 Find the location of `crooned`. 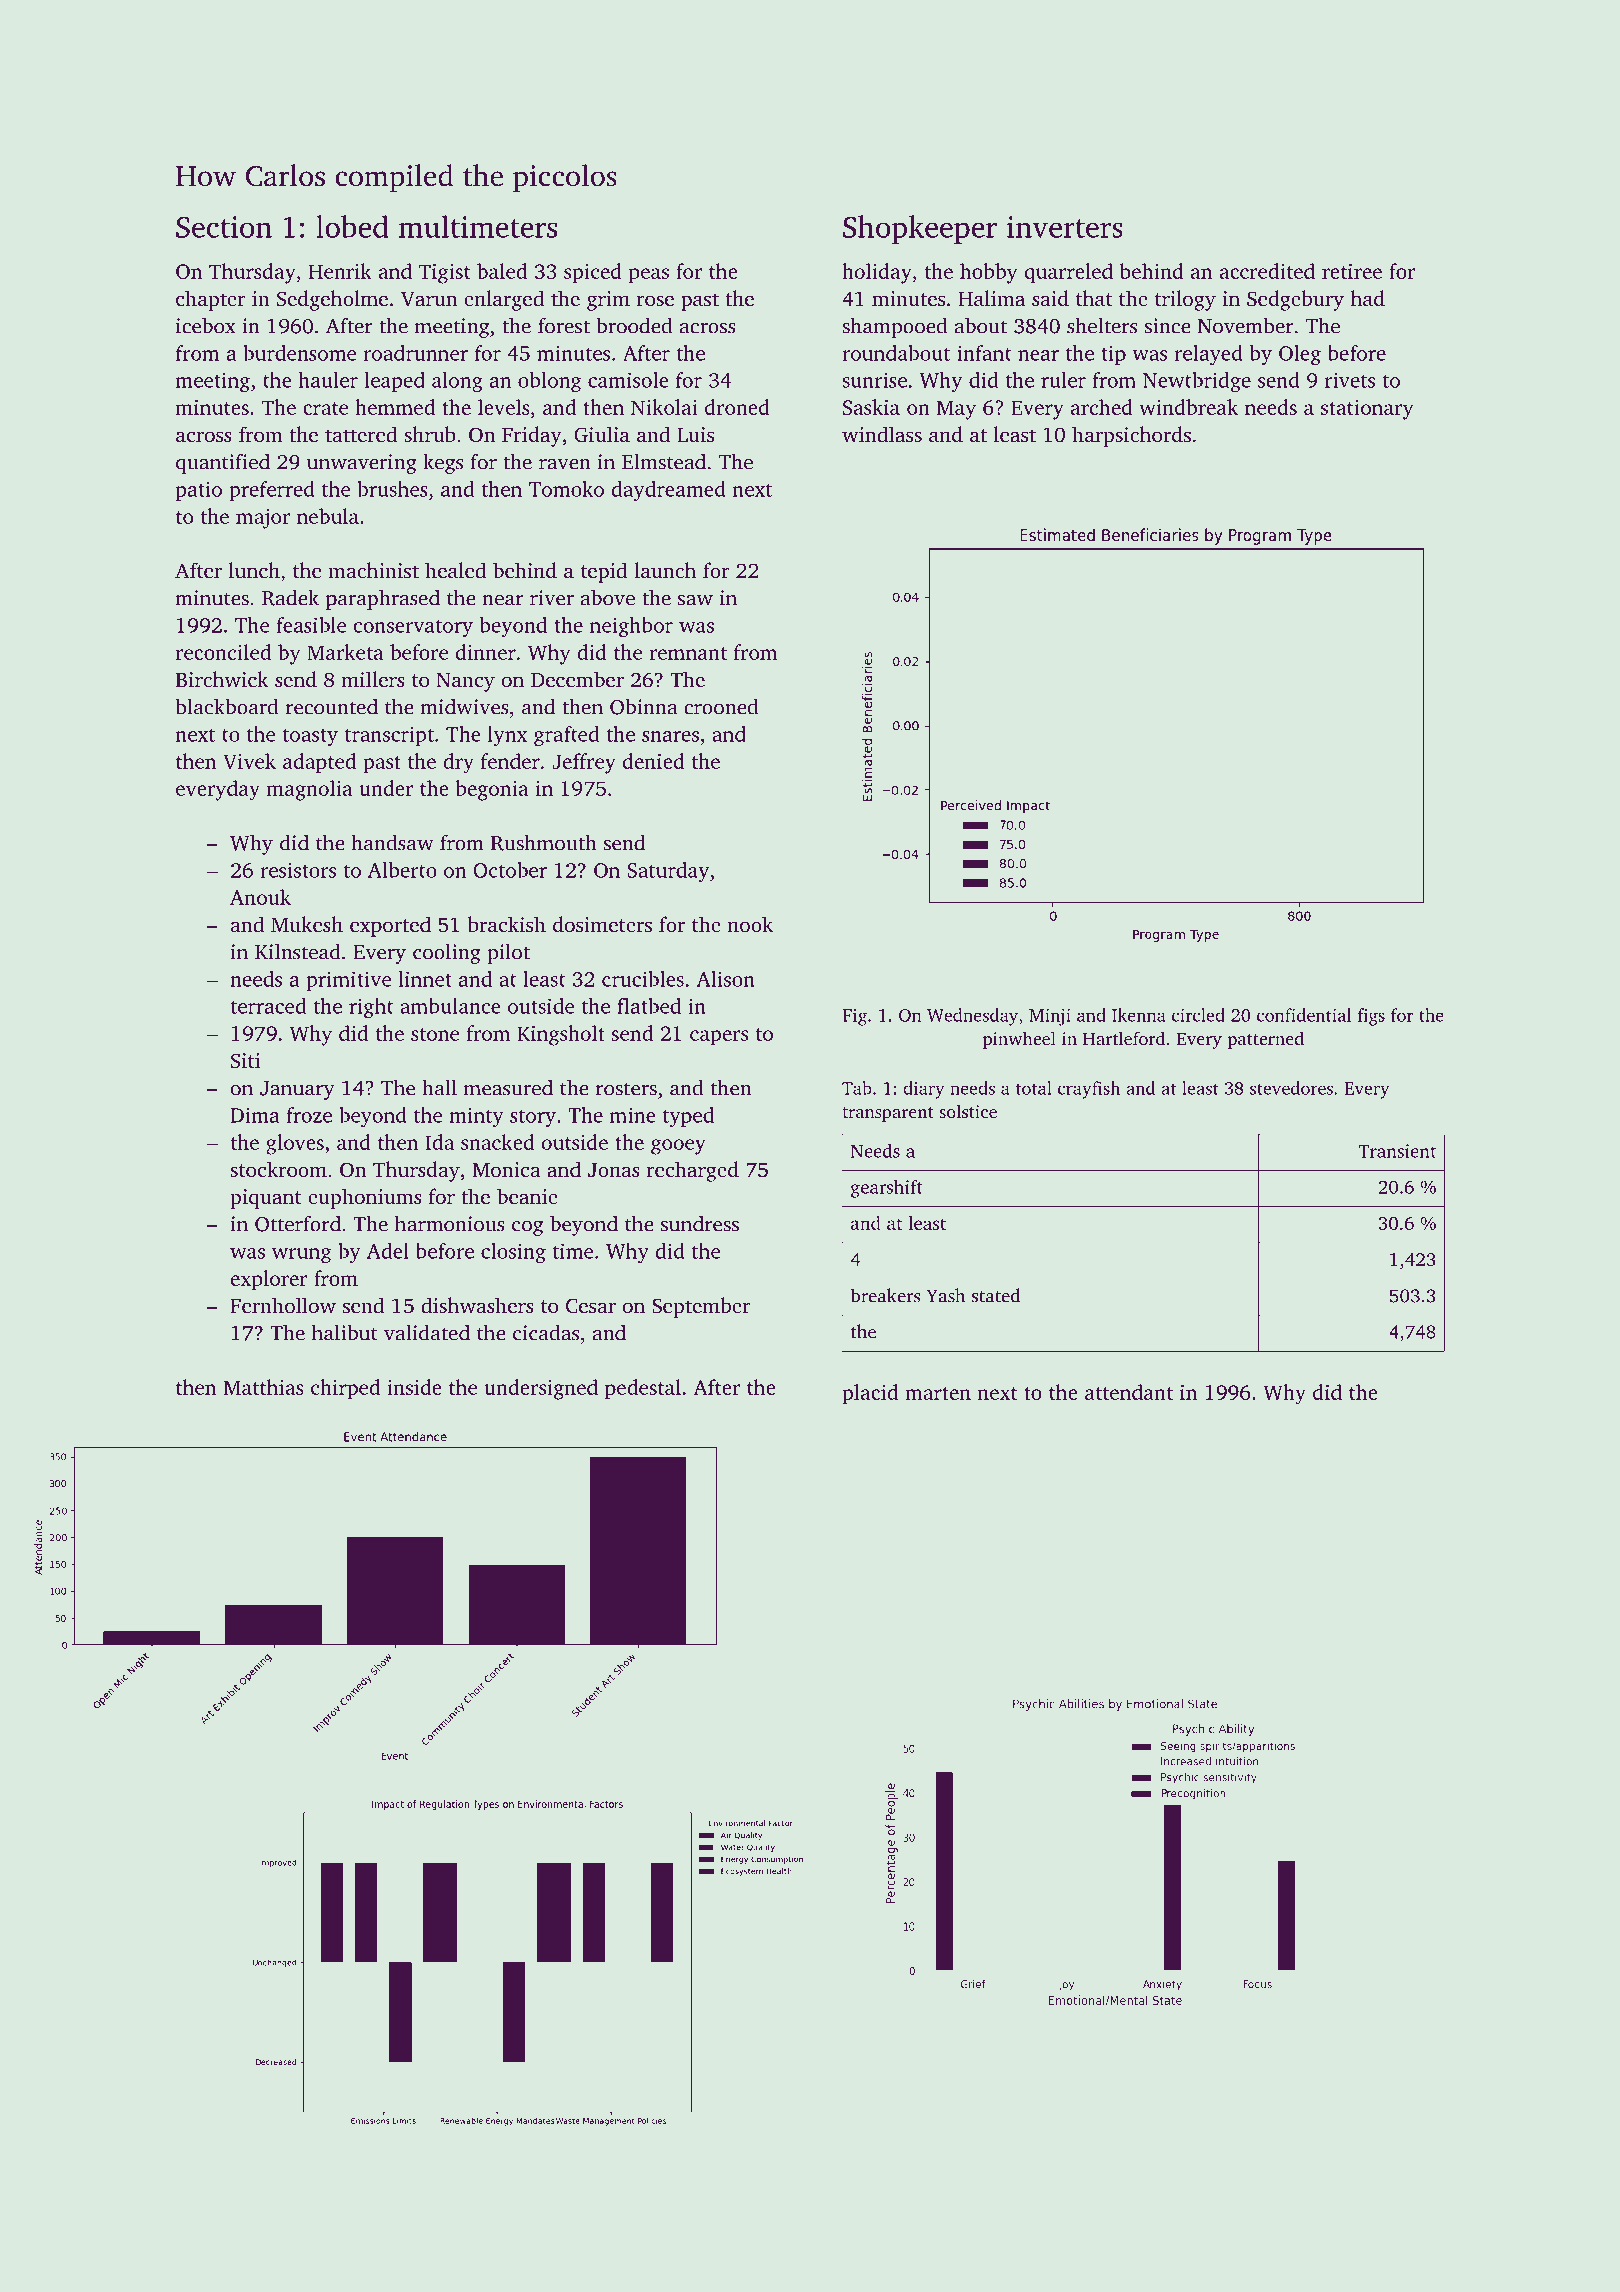

crooned is located at coordinates (721, 706).
